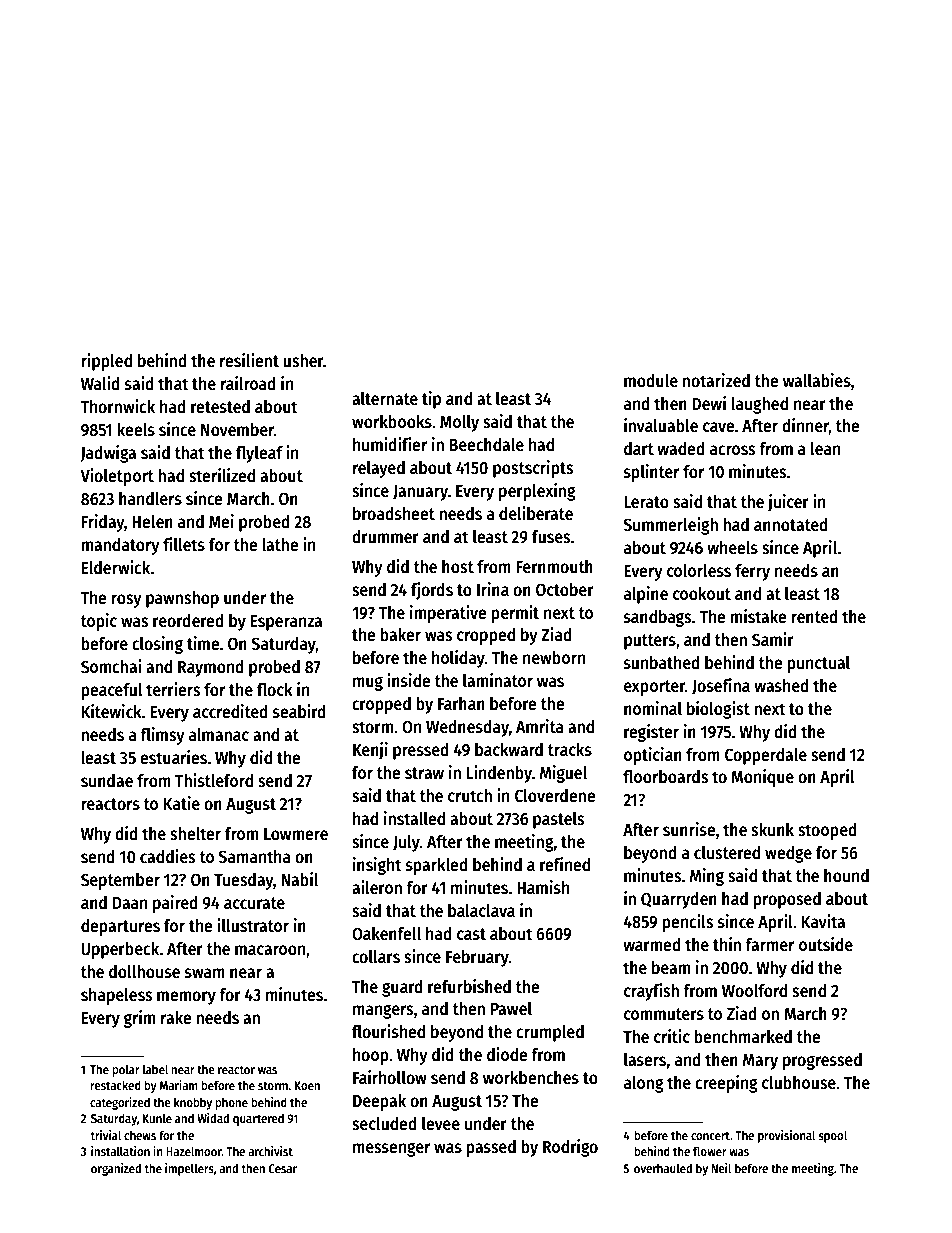 This screenshot has width=952, height=1233. I want to click on Rodrigo, so click(570, 1148).
